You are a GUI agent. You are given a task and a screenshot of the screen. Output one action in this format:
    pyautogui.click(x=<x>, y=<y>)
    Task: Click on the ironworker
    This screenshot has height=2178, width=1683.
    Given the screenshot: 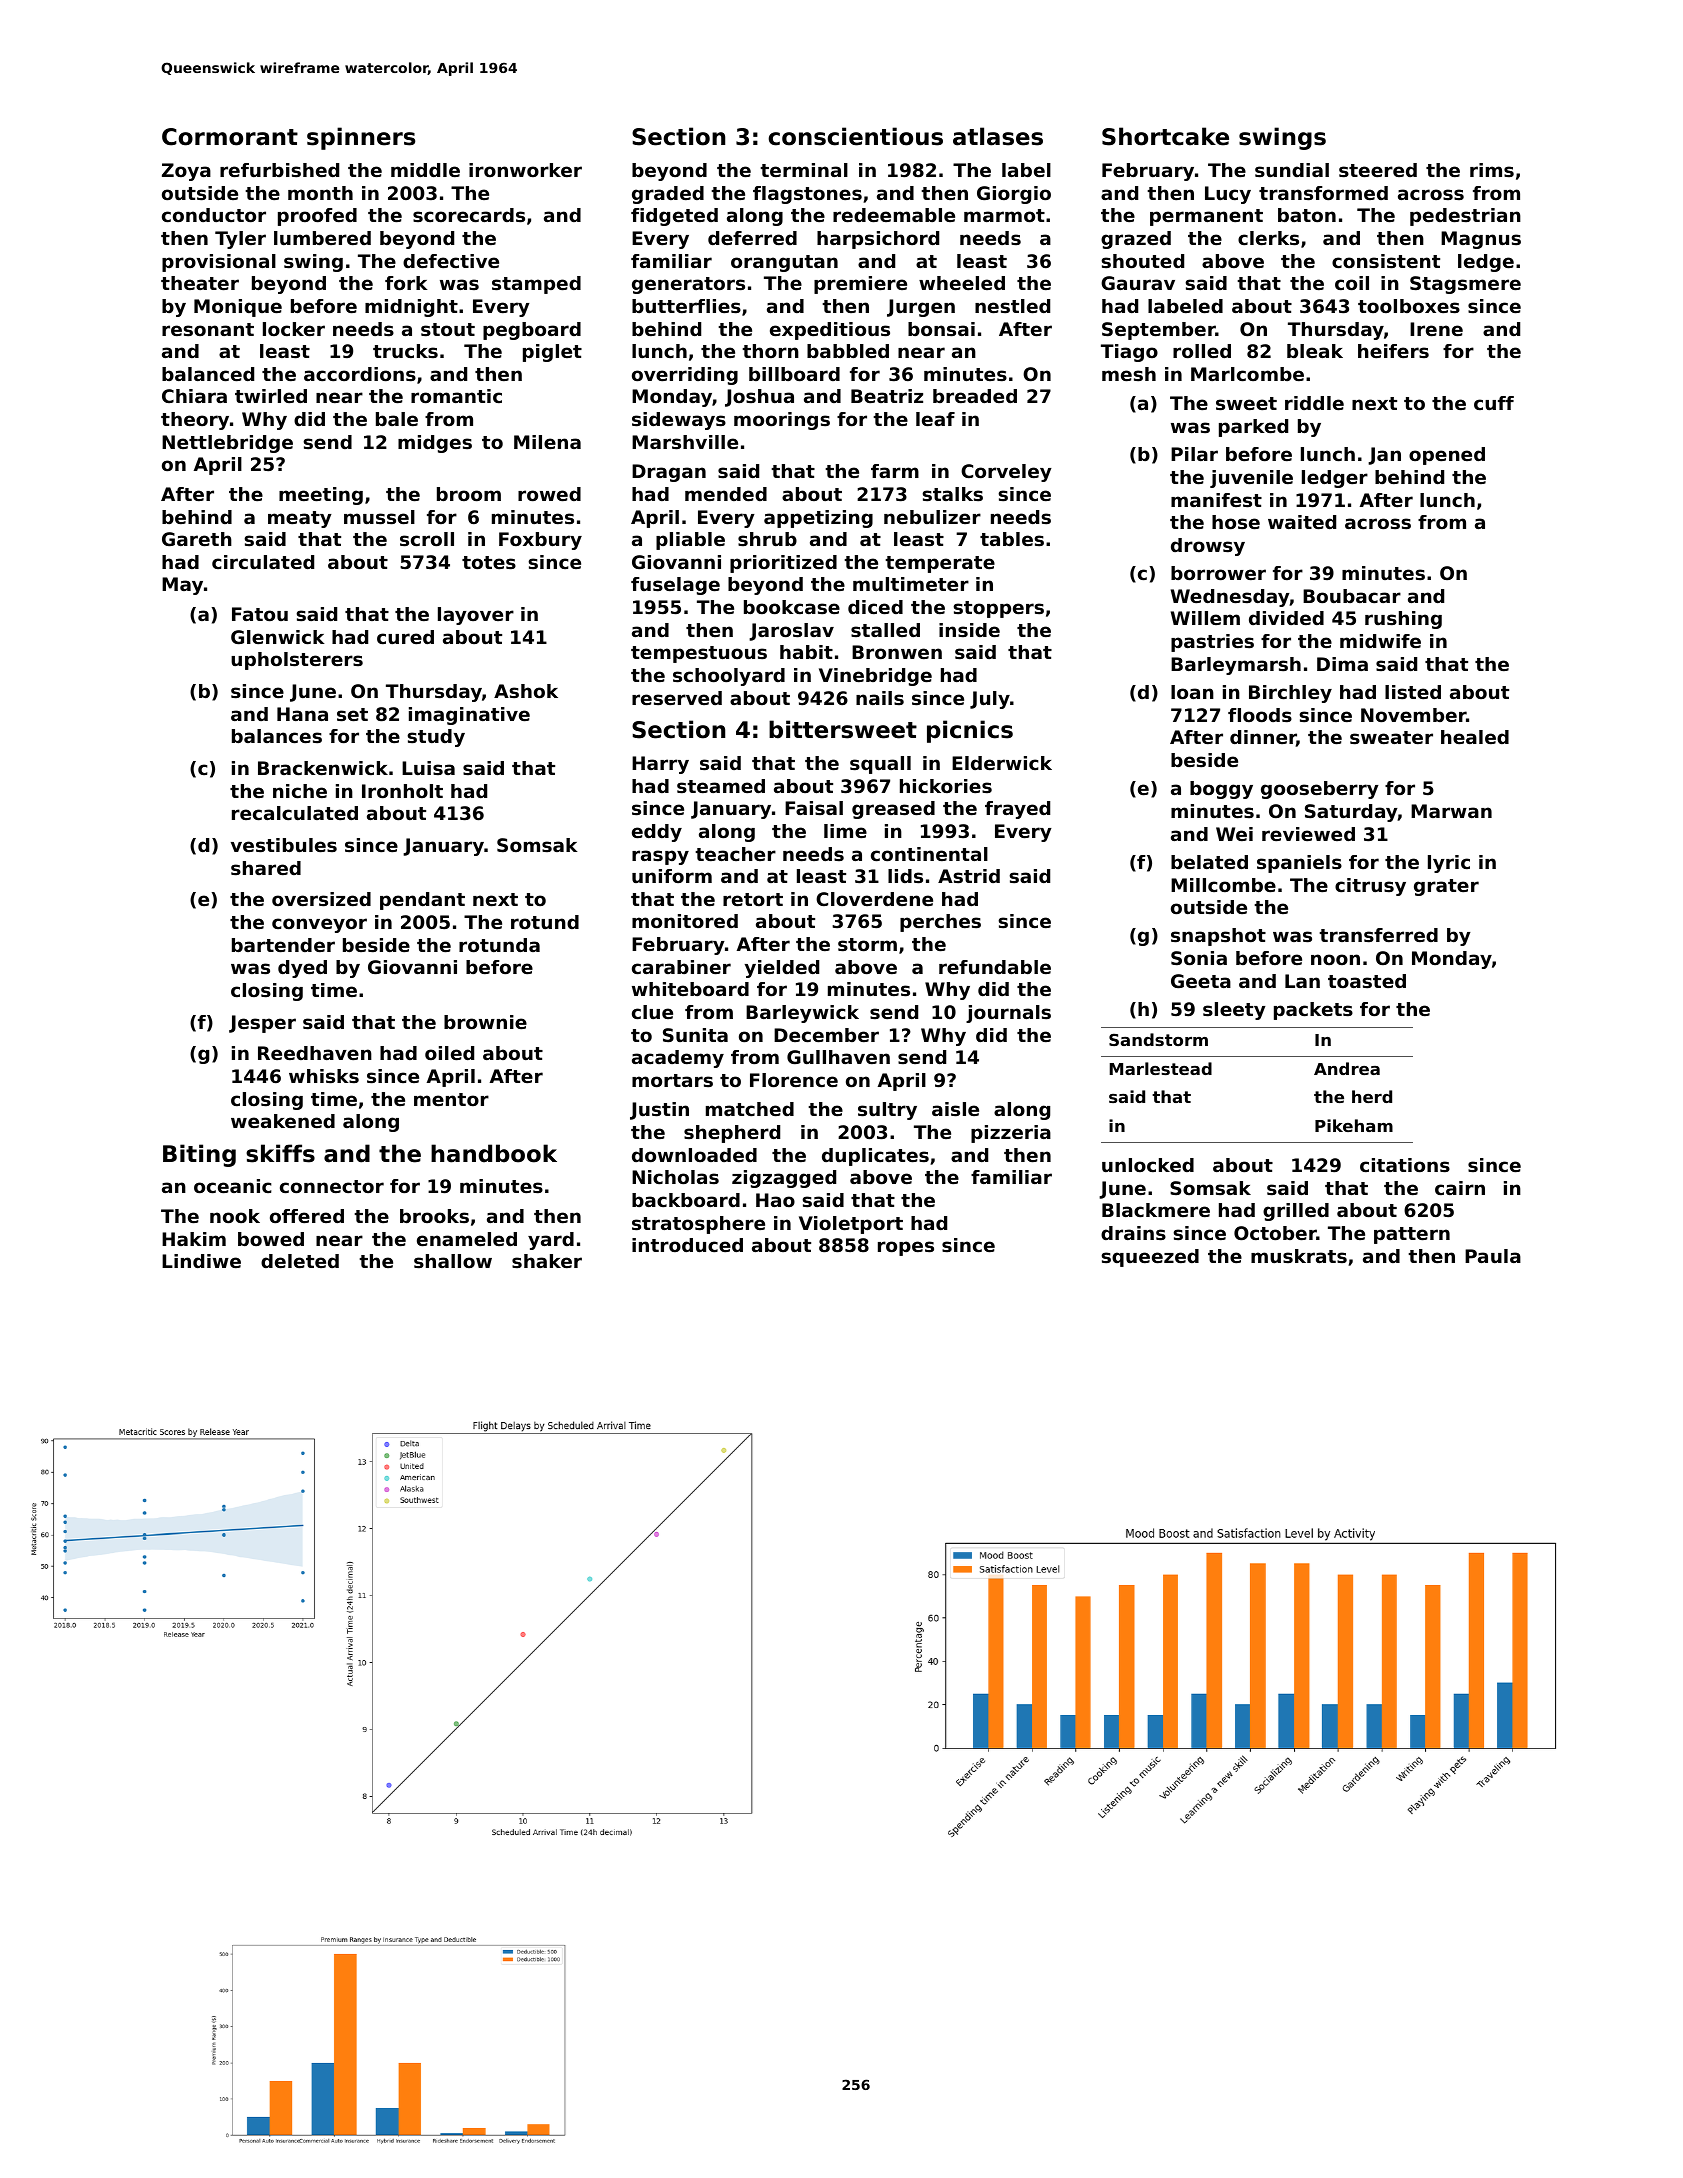 What is the action you would take?
    pyautogui.click(x=525, y=170)
